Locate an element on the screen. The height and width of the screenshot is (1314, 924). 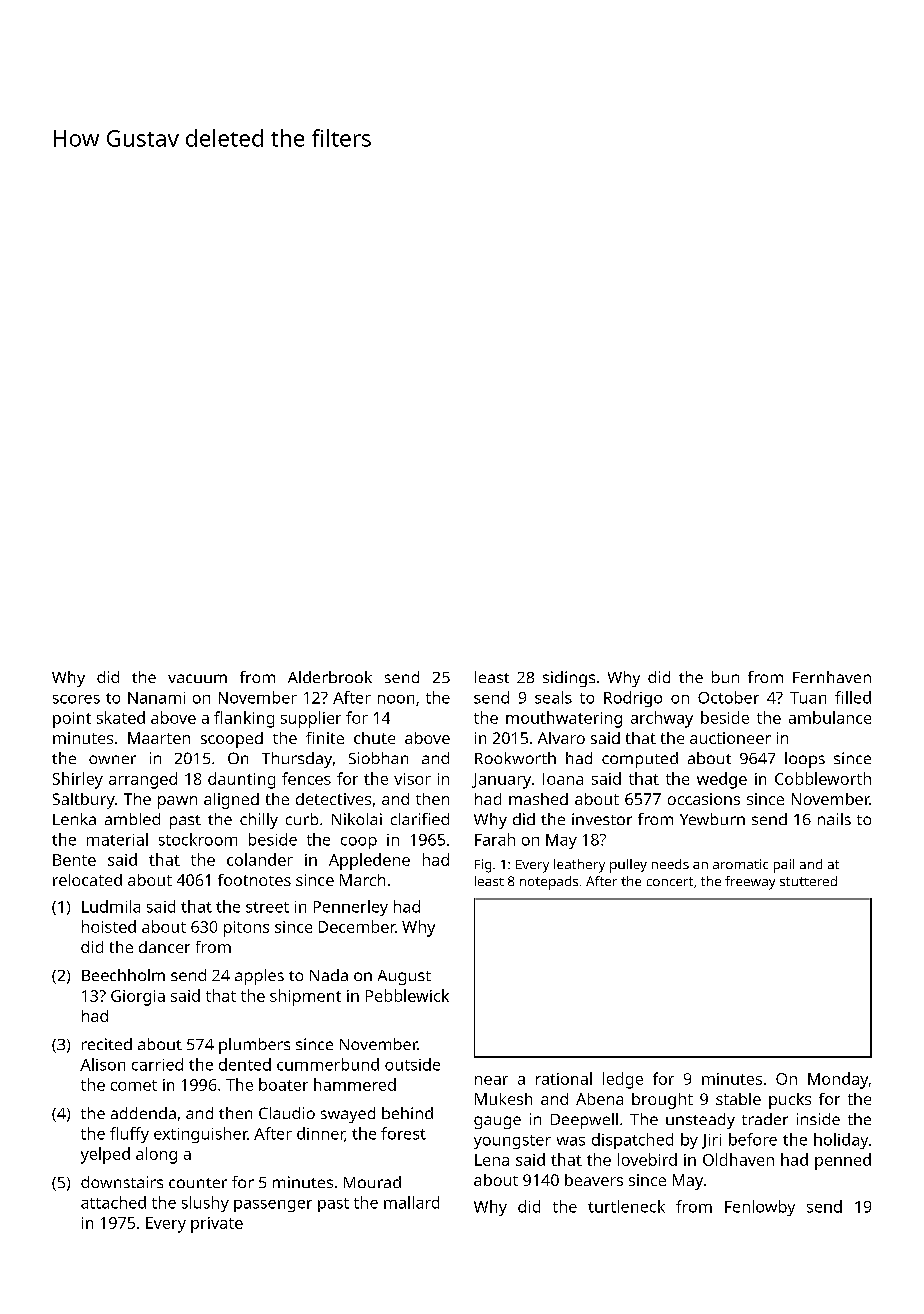
Fenlowby is located at coordinates (760, 1208).
